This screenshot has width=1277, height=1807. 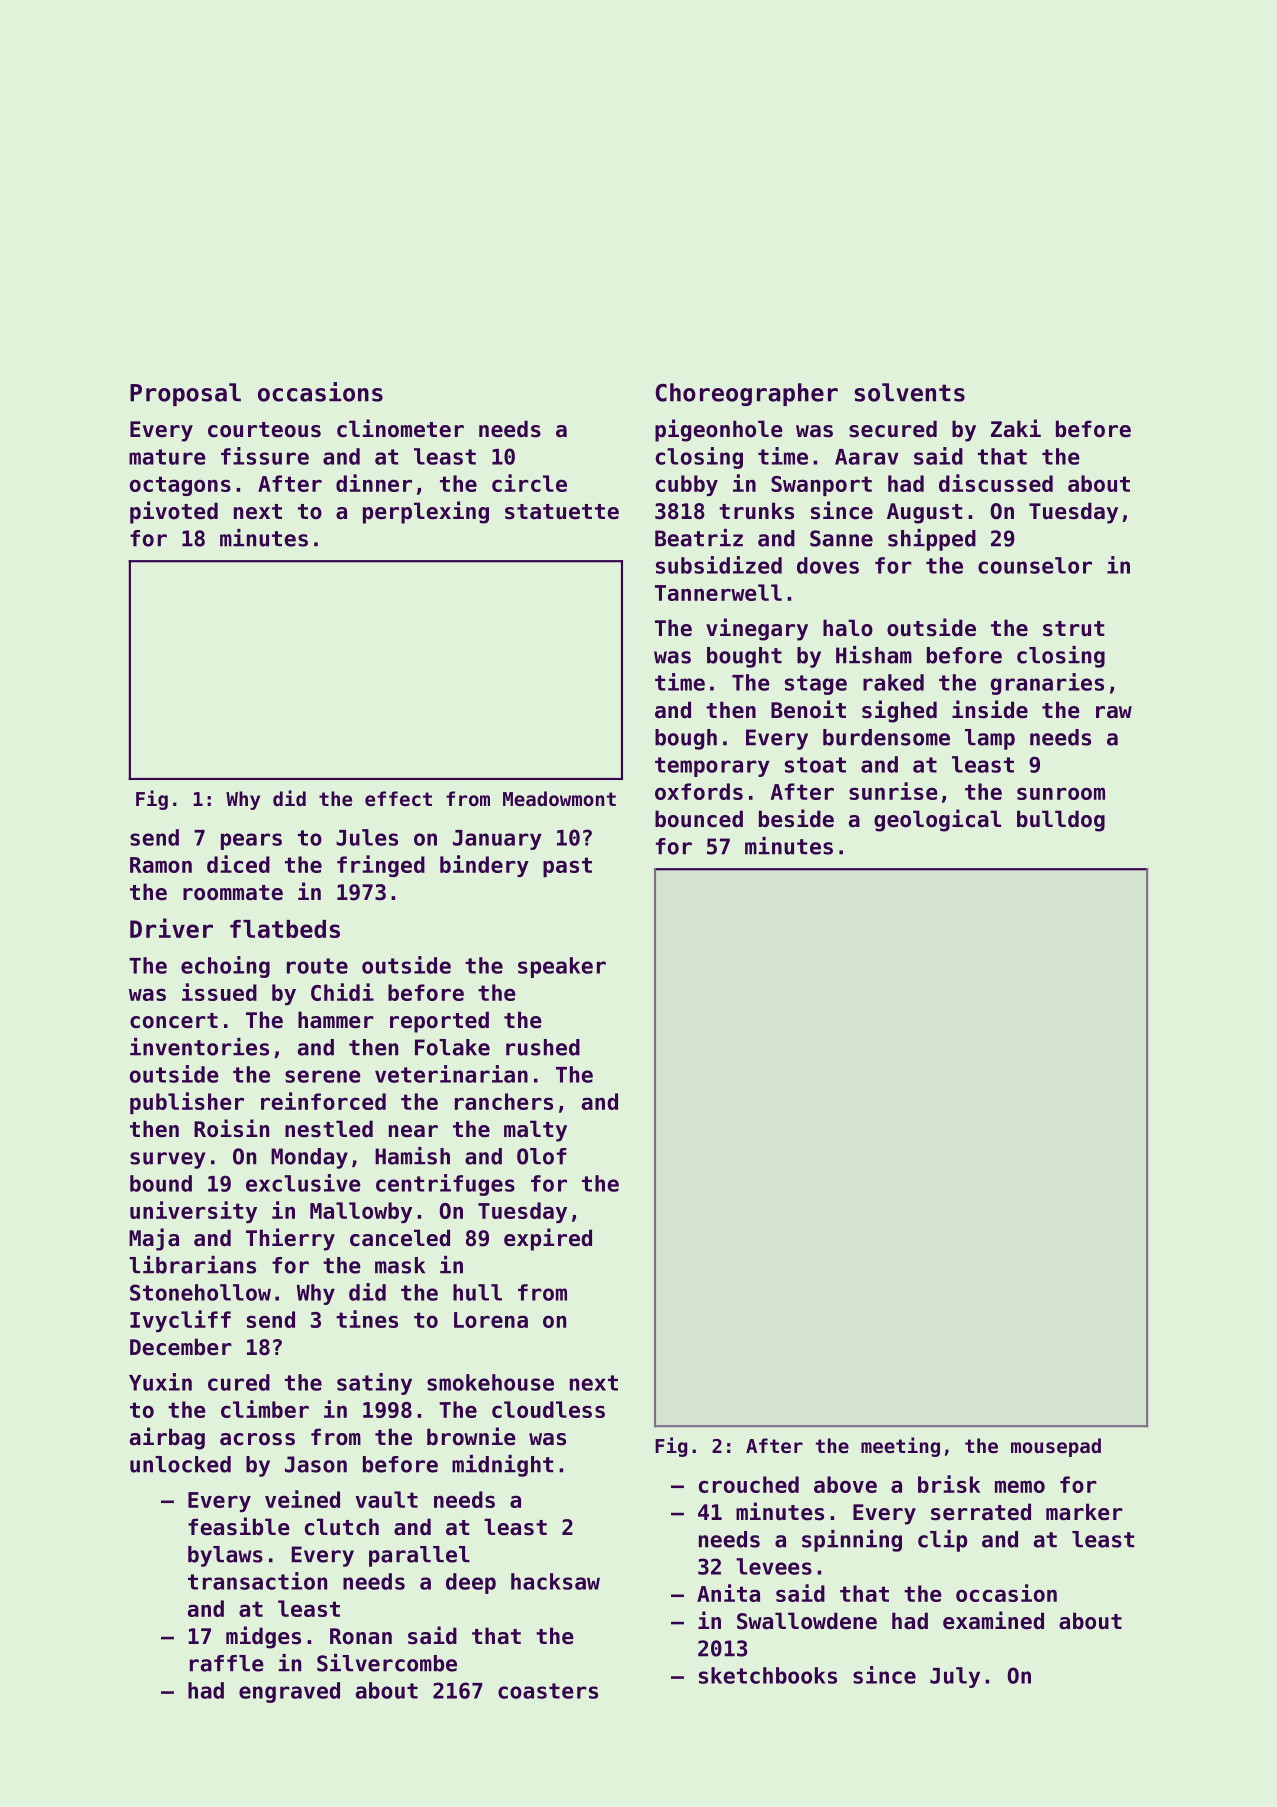 What do you see at coordinates (699, 791) in the screenshot?
I see `oxfords` at bounding box center [699, 791].
